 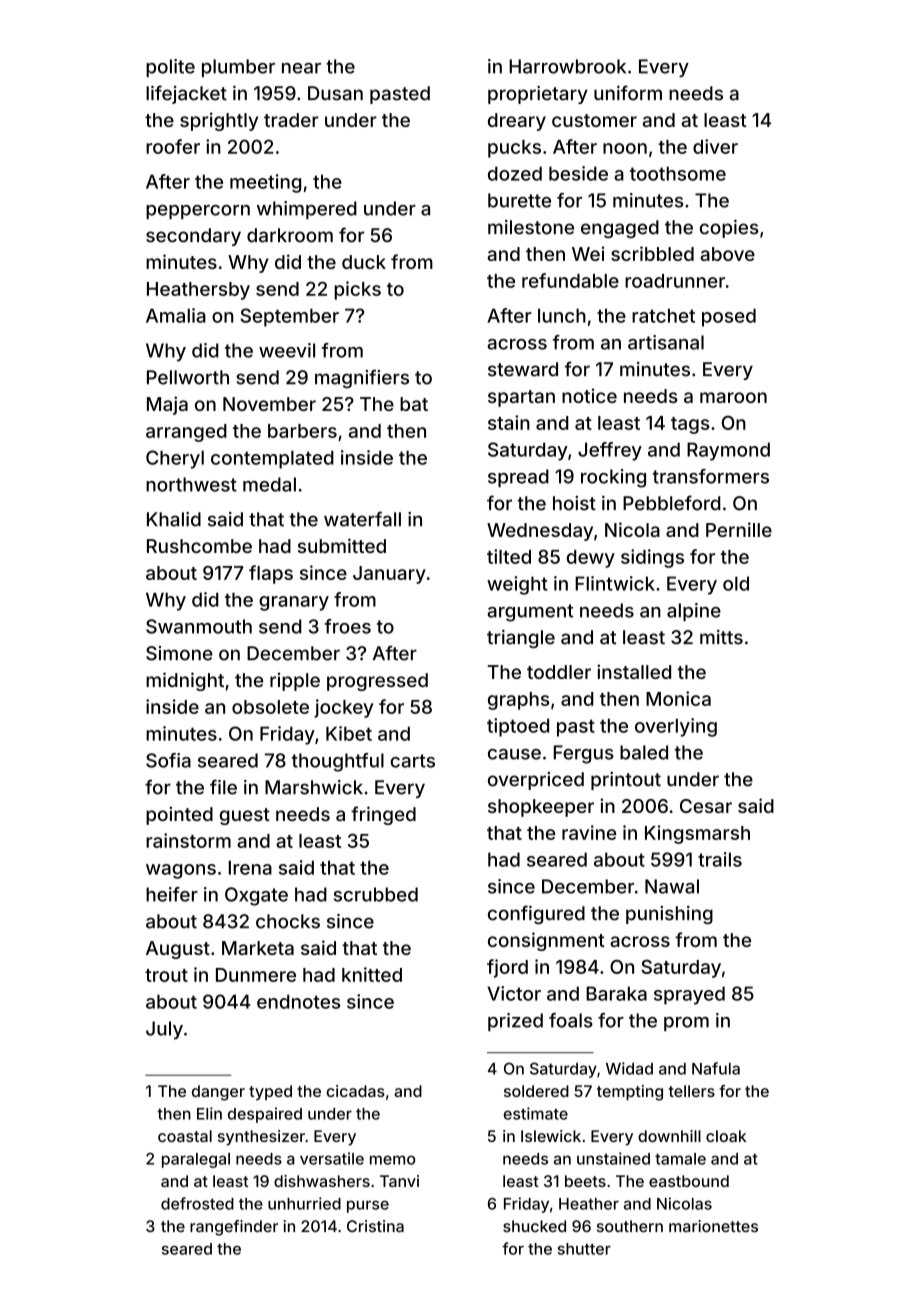 I want to click on toothsome, so click(x=678, y=173).
